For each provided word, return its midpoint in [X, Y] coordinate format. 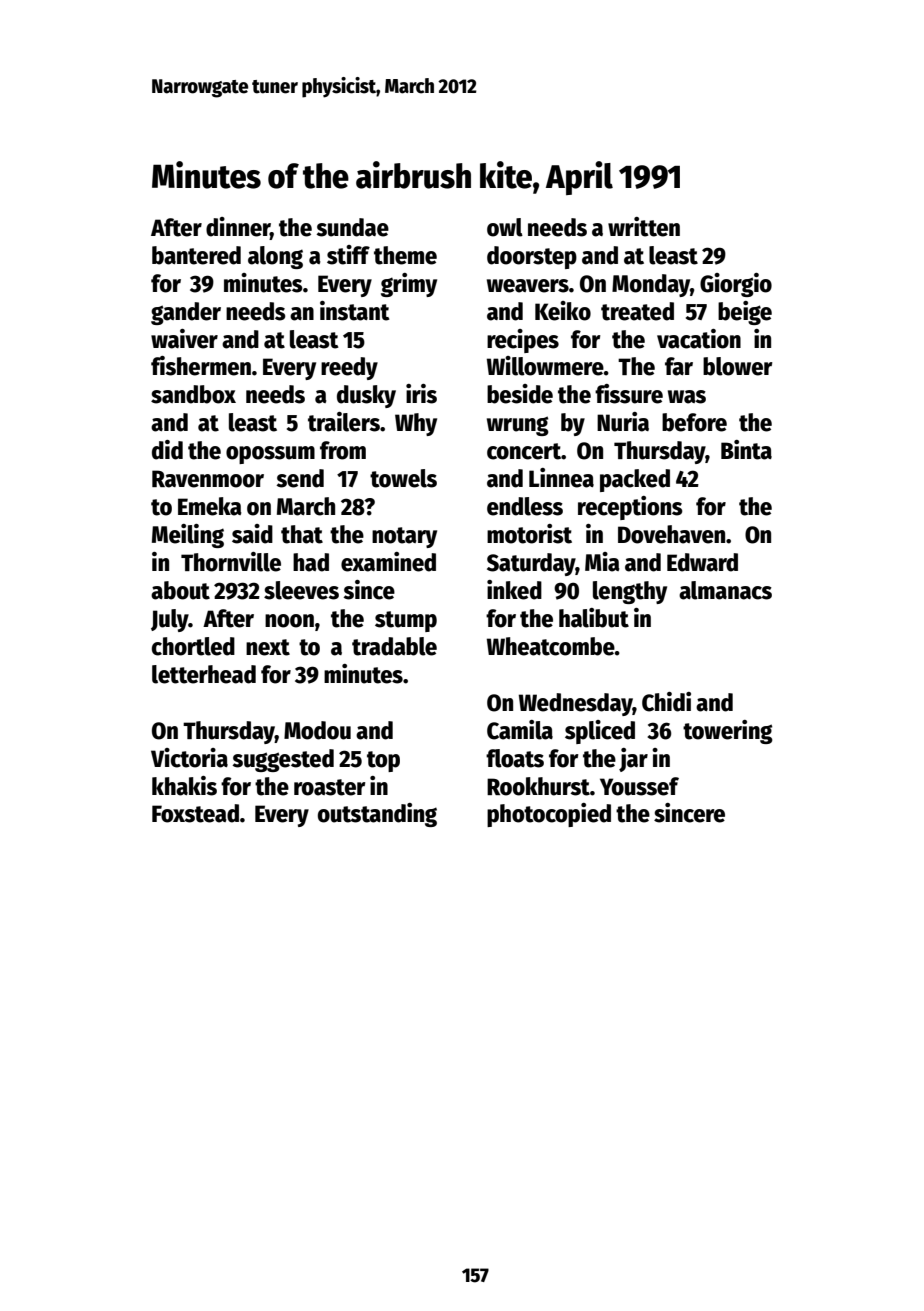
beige [745, 313]
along [275, 257]
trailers [344, 422]
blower [737, 366]
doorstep [532, 257]
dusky [366, 396]
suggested [283, 760]
